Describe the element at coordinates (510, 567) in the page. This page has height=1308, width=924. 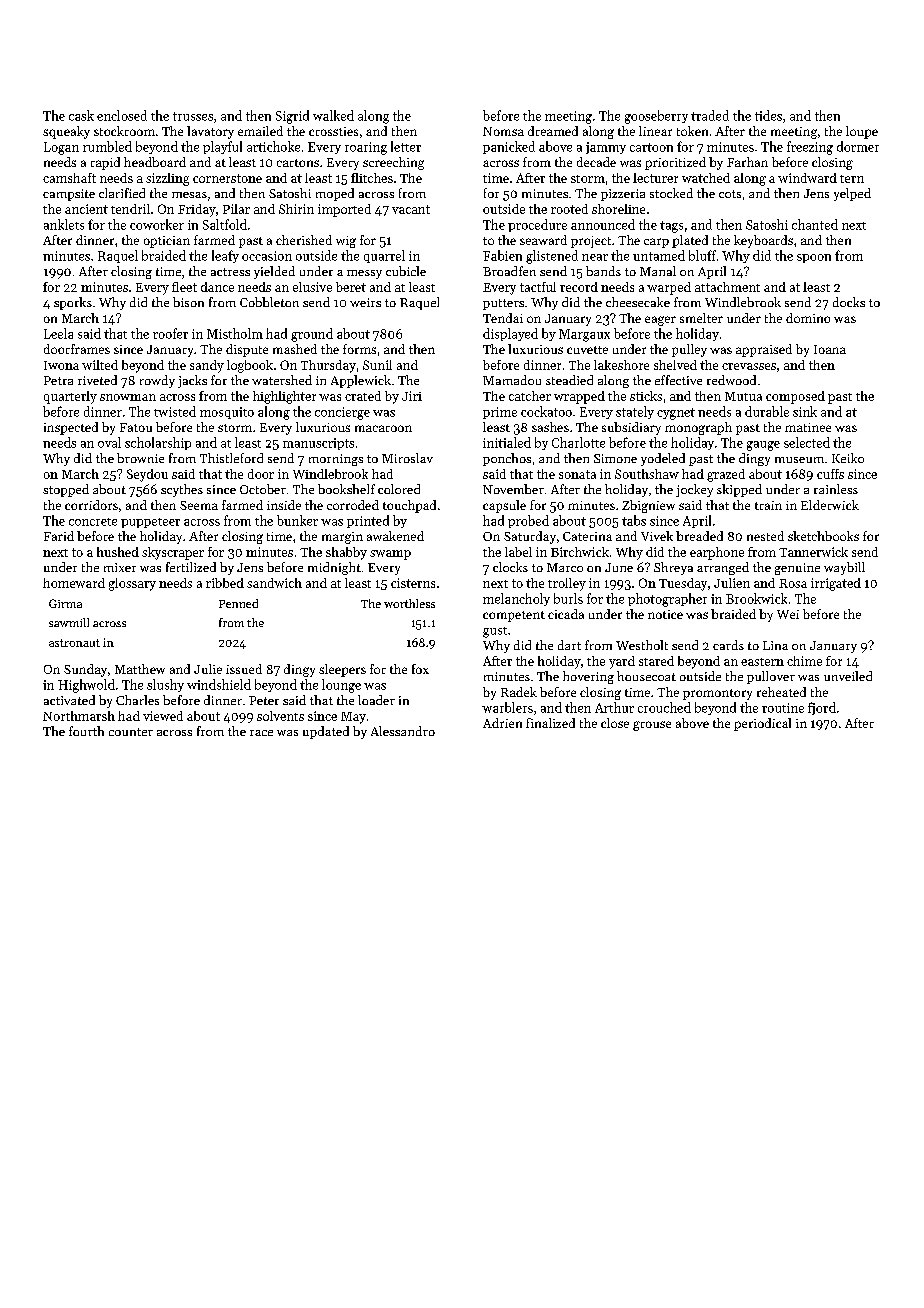
I see `clocks` at that location.
